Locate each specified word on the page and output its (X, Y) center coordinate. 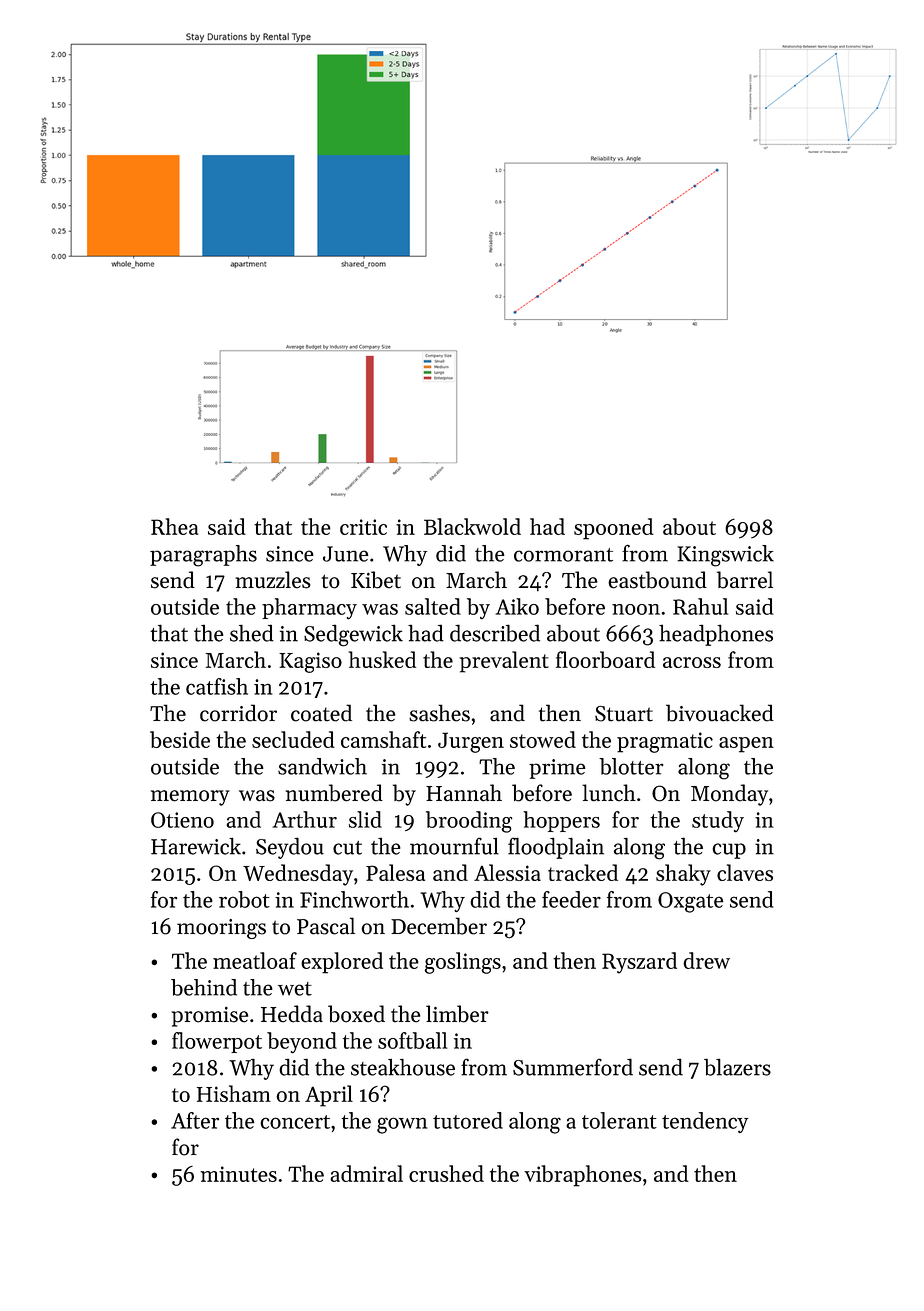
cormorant (563, 555)
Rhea (174, 526)
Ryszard (639, 963)
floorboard (605, 659)
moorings (221, 929)
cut (347, 848)
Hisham (234, 1093)
